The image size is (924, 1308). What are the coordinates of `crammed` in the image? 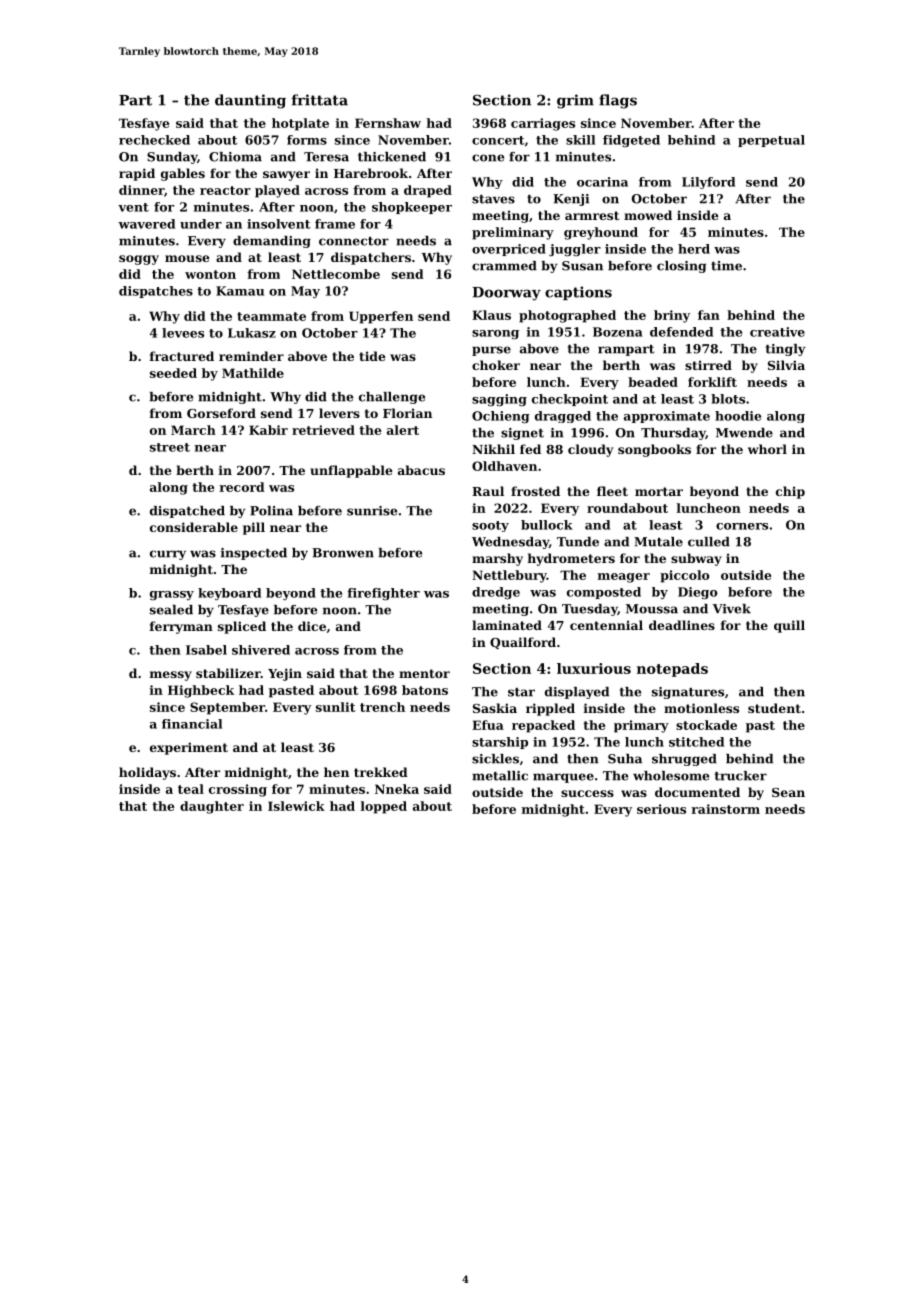 It's located at (504, 266).
